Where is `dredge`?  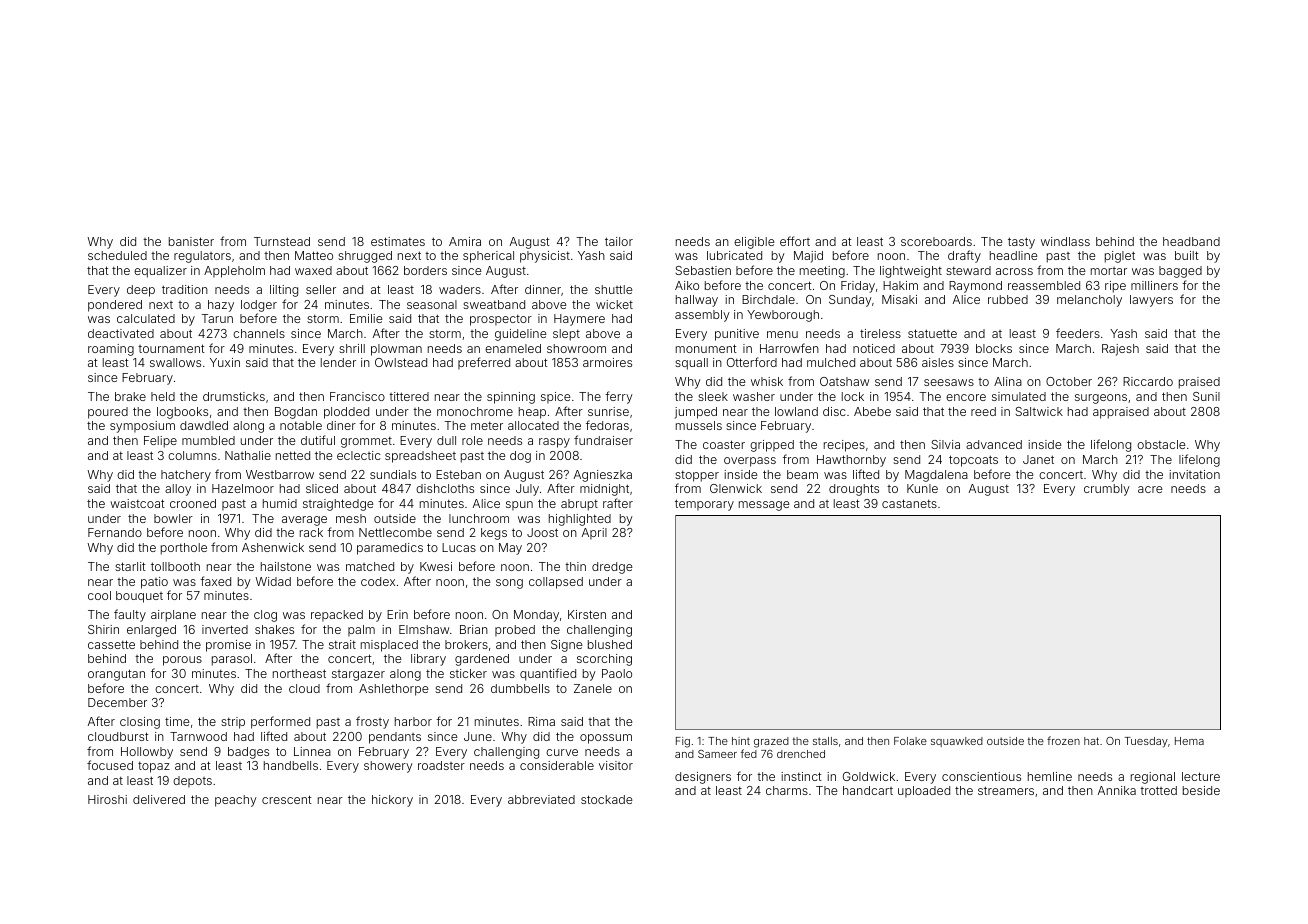
dredge is located at coordinates (612, 568).
